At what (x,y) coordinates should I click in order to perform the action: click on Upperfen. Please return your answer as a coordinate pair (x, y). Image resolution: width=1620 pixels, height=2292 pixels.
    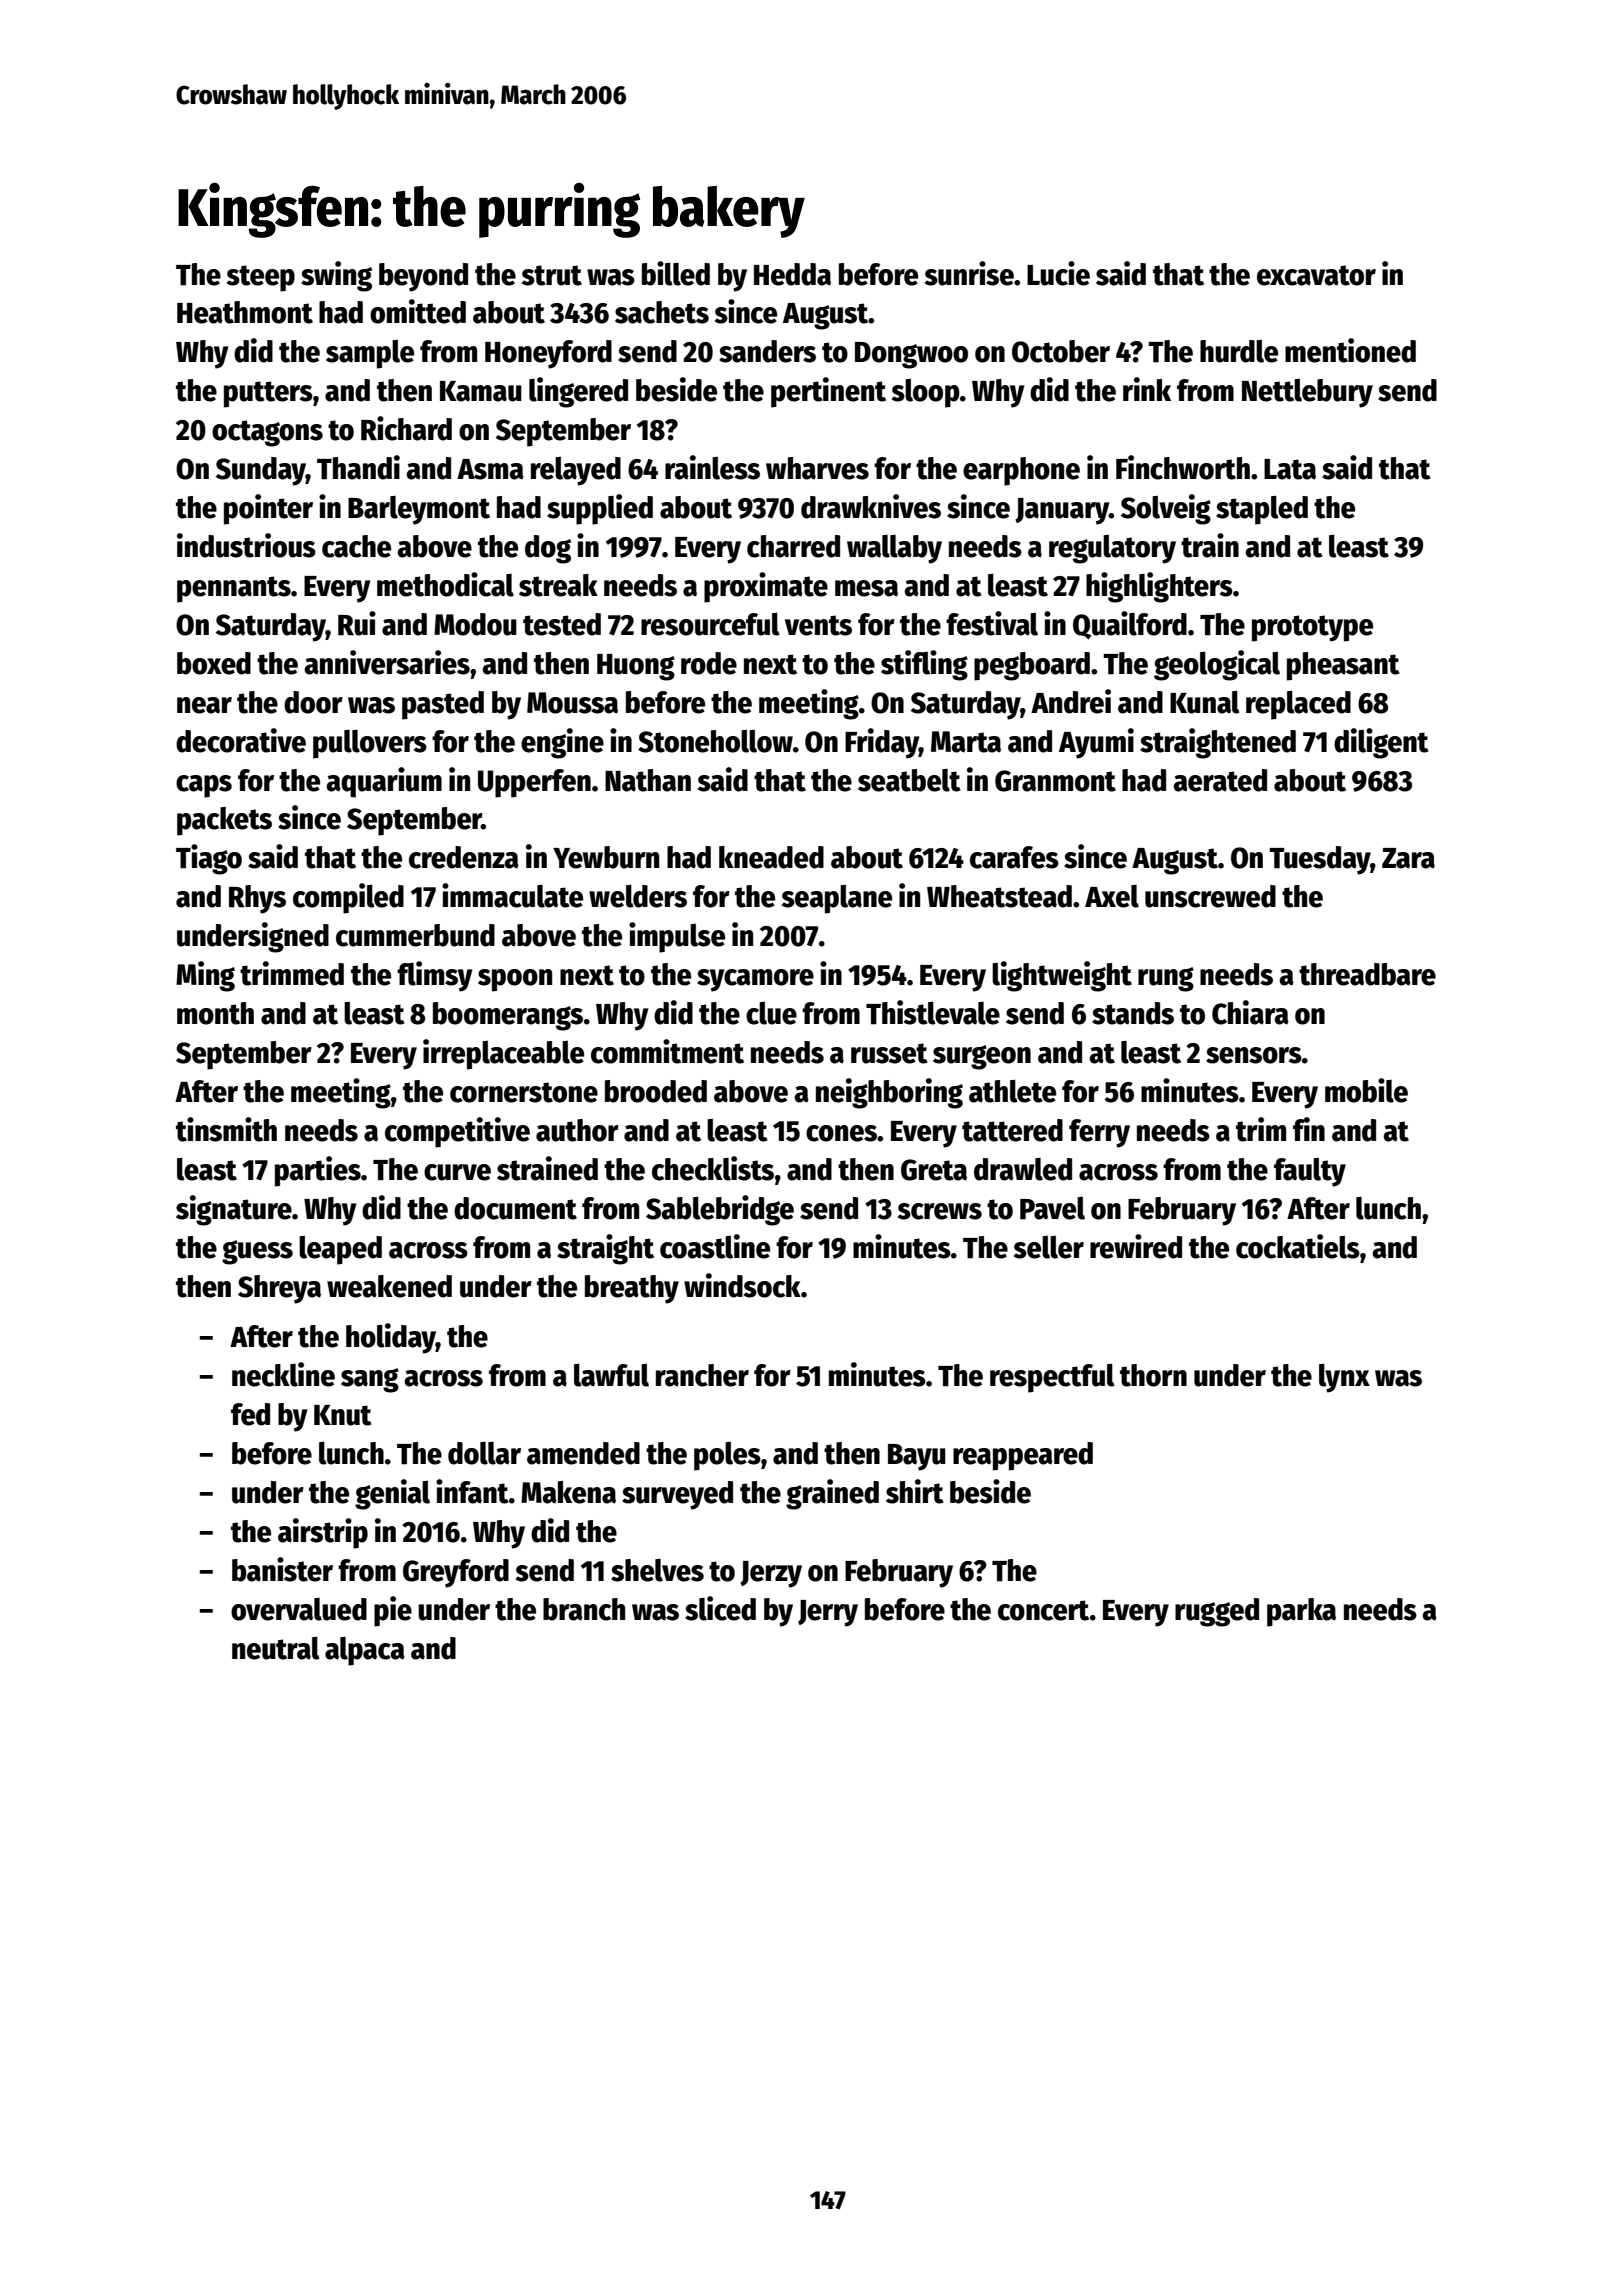
    Looking at the image, I should click on (534, 783).
